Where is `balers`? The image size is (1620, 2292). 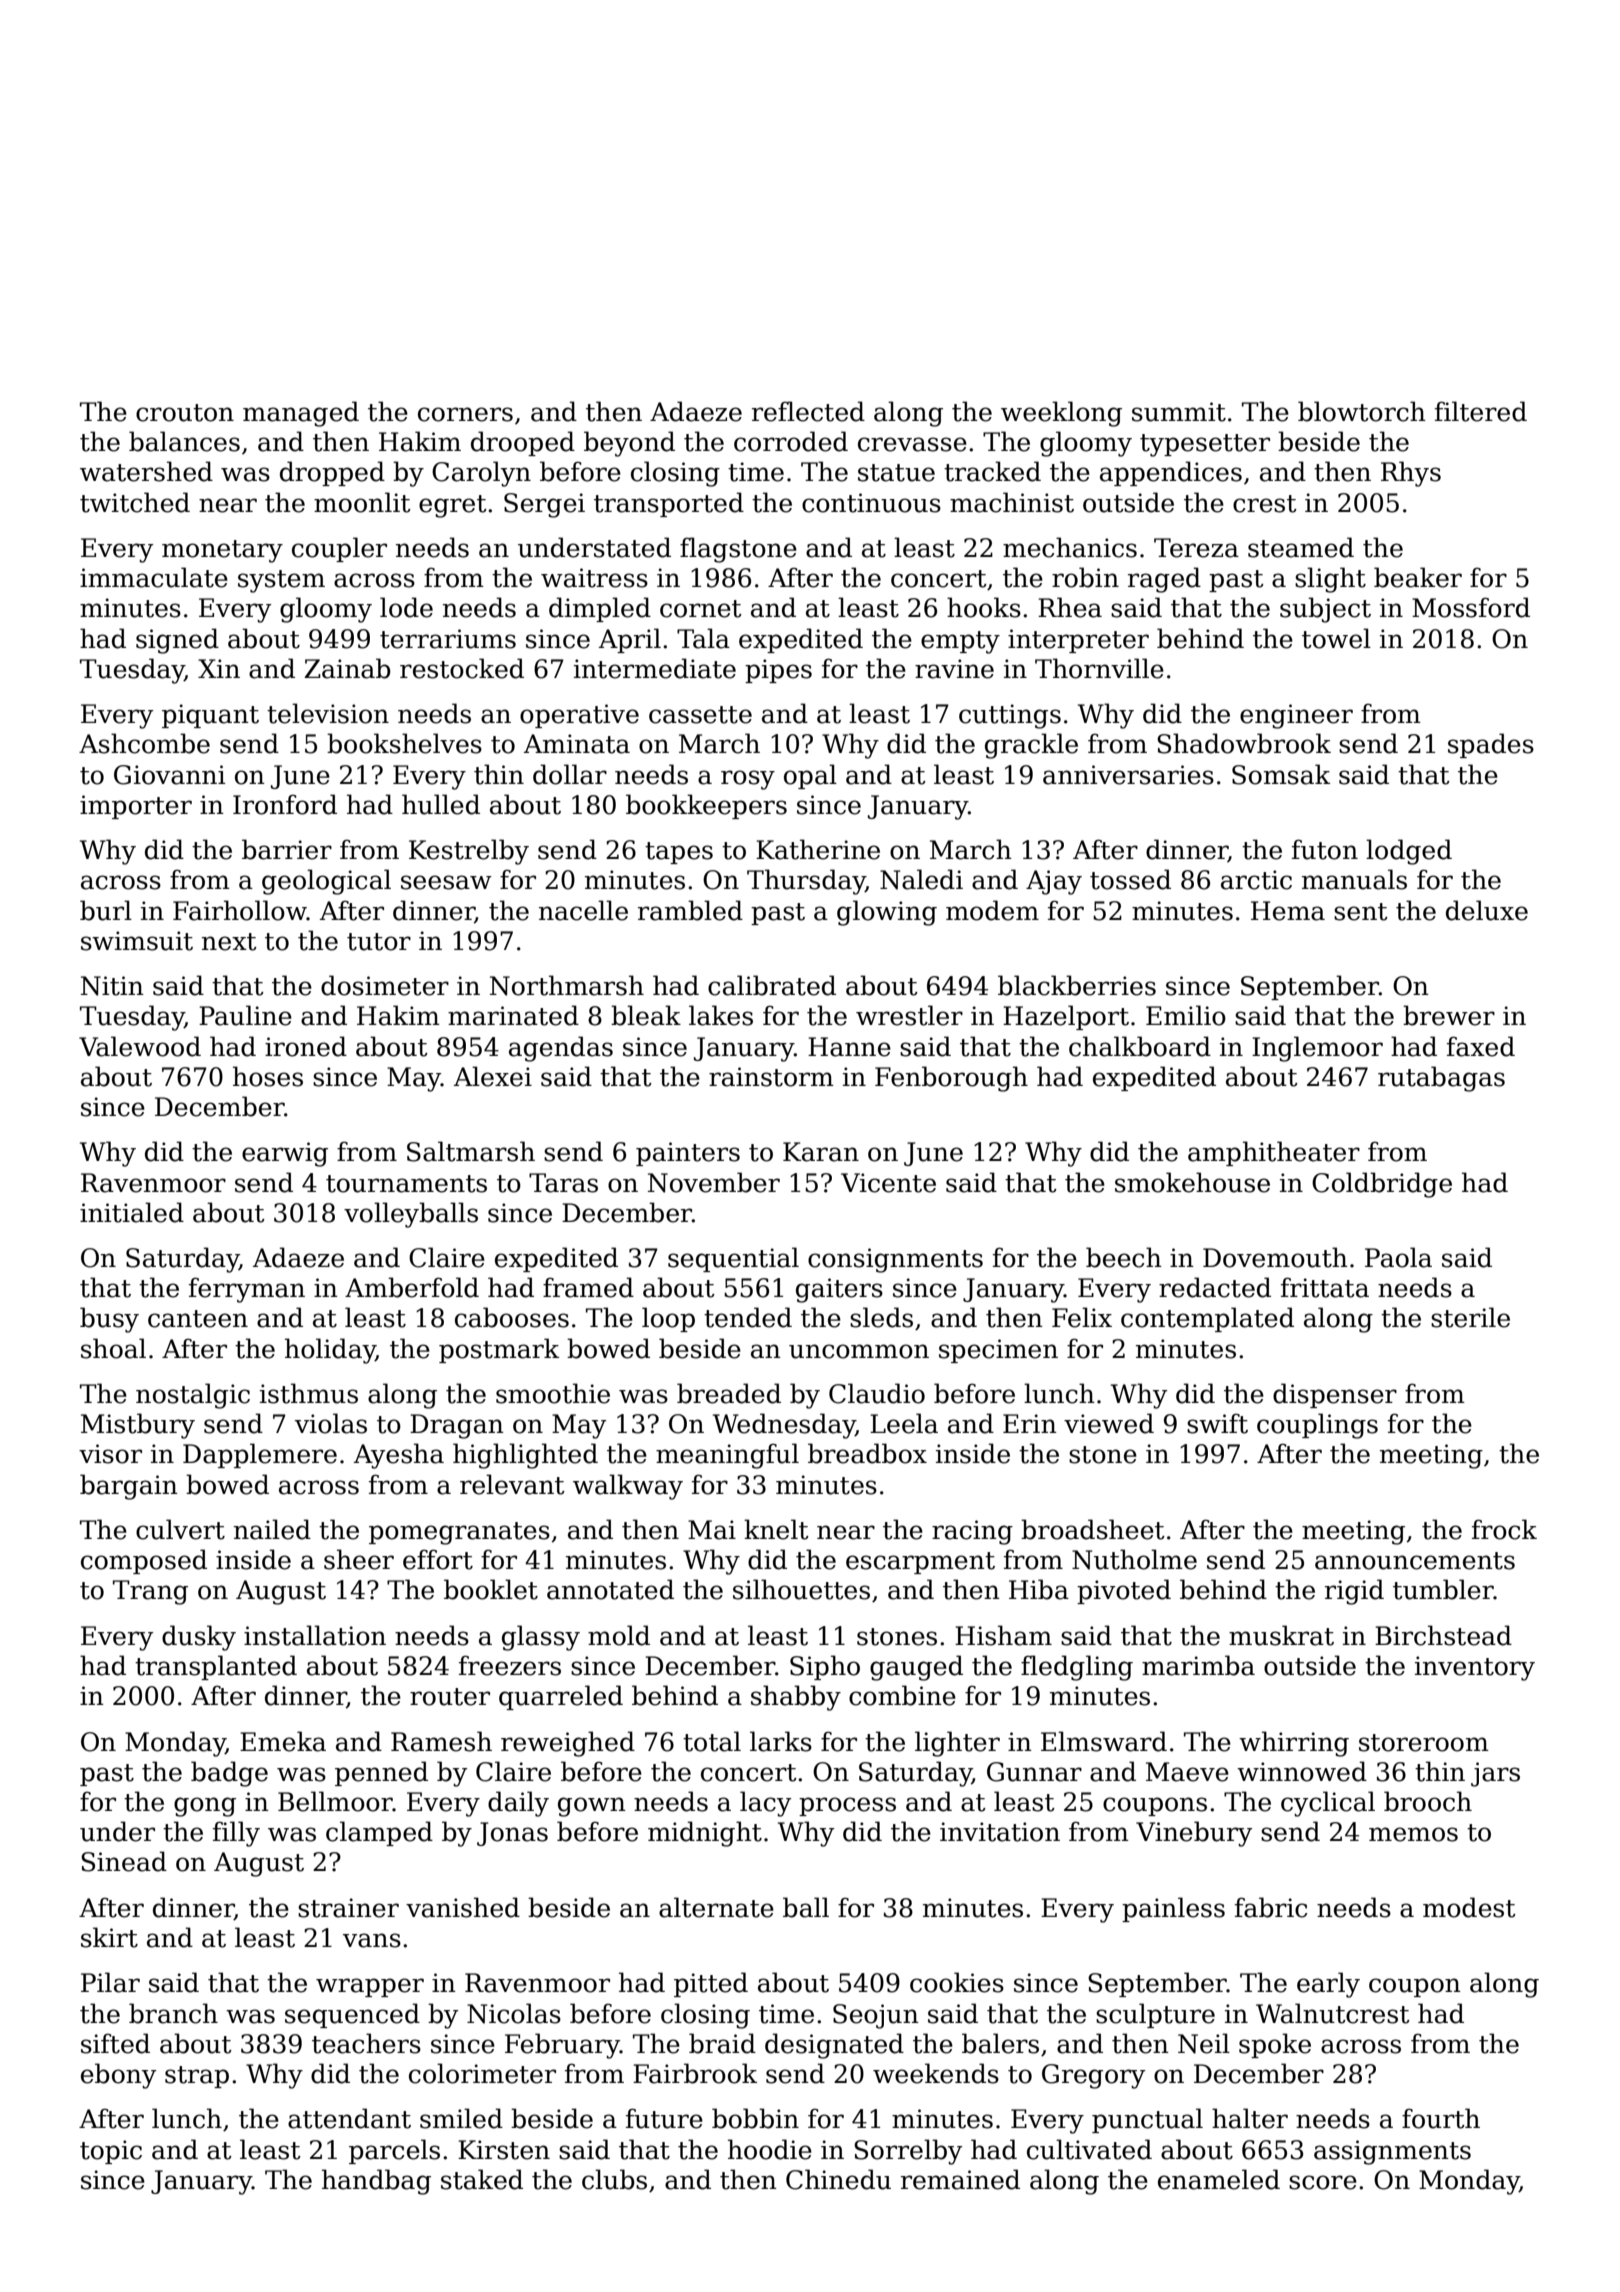 balers is located at coordinates (1000, 2043).
